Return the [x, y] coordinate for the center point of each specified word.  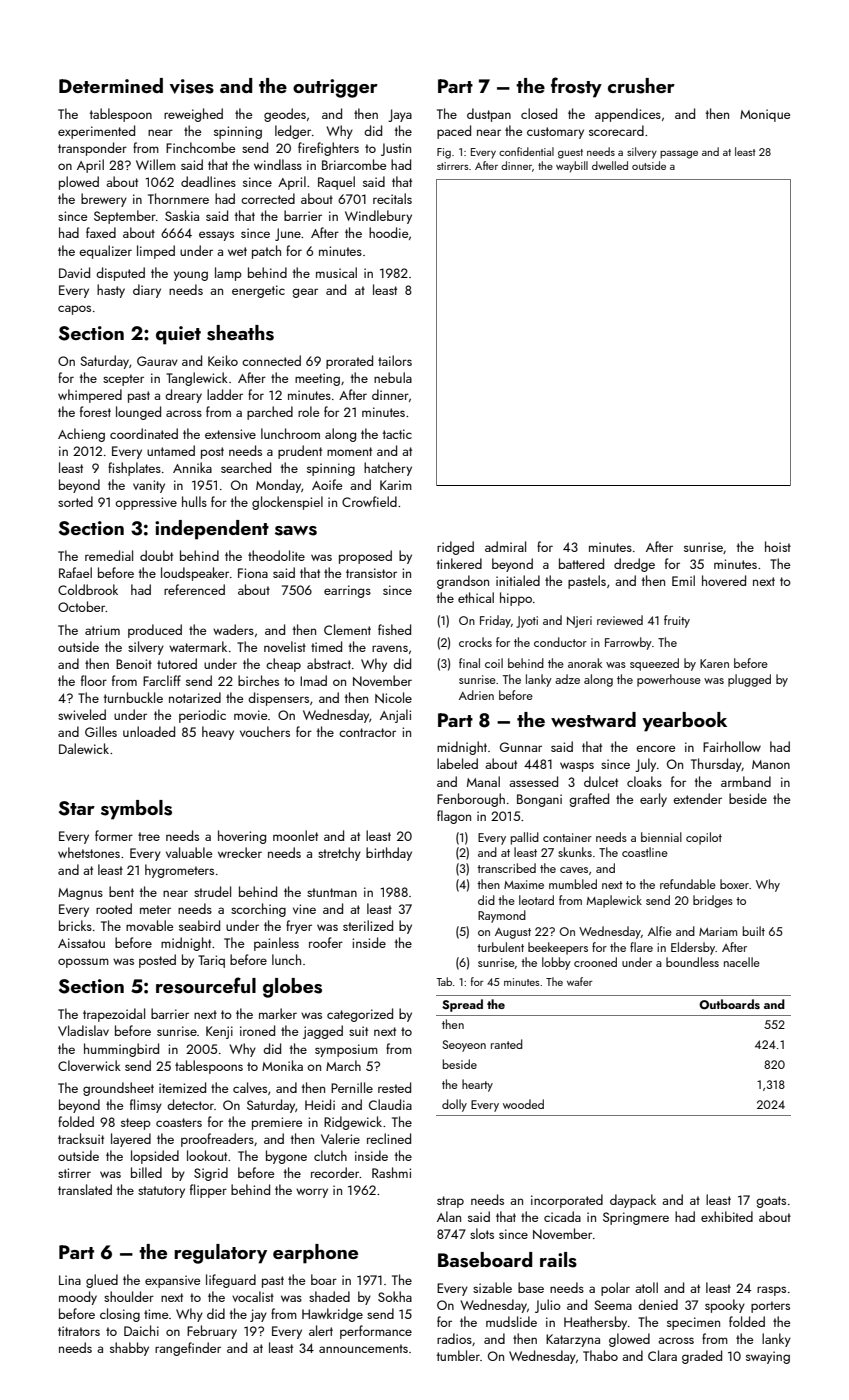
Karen [714, 663]
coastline [645, 852]
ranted [507, 1044]
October [82, 606]
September [125, 217]
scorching [258, 910]
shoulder [129, 1296]
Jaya [400, 115]
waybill [572, 167]
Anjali [395, 716]
